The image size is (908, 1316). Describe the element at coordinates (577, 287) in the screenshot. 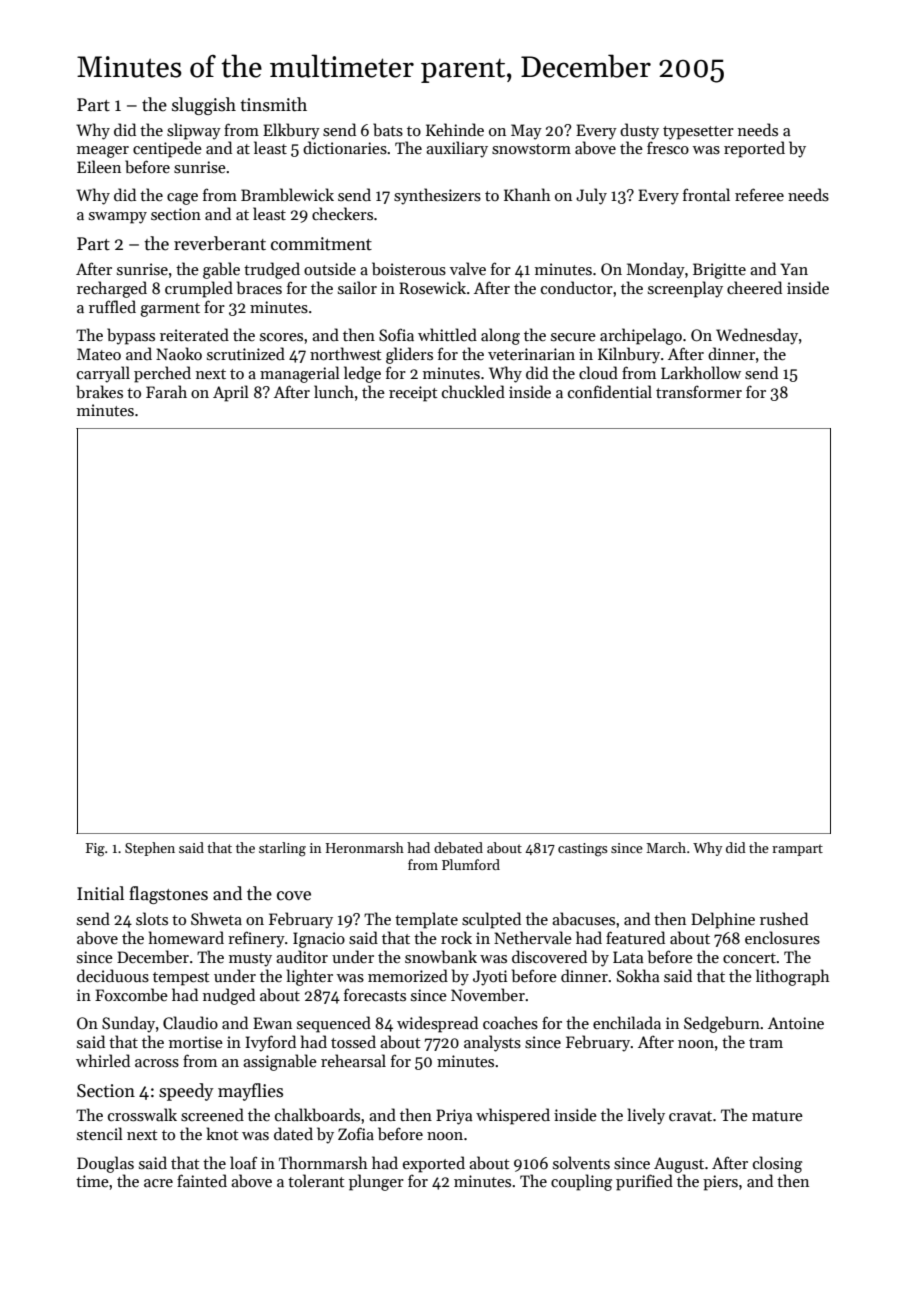

I see `conductor` at that location.
